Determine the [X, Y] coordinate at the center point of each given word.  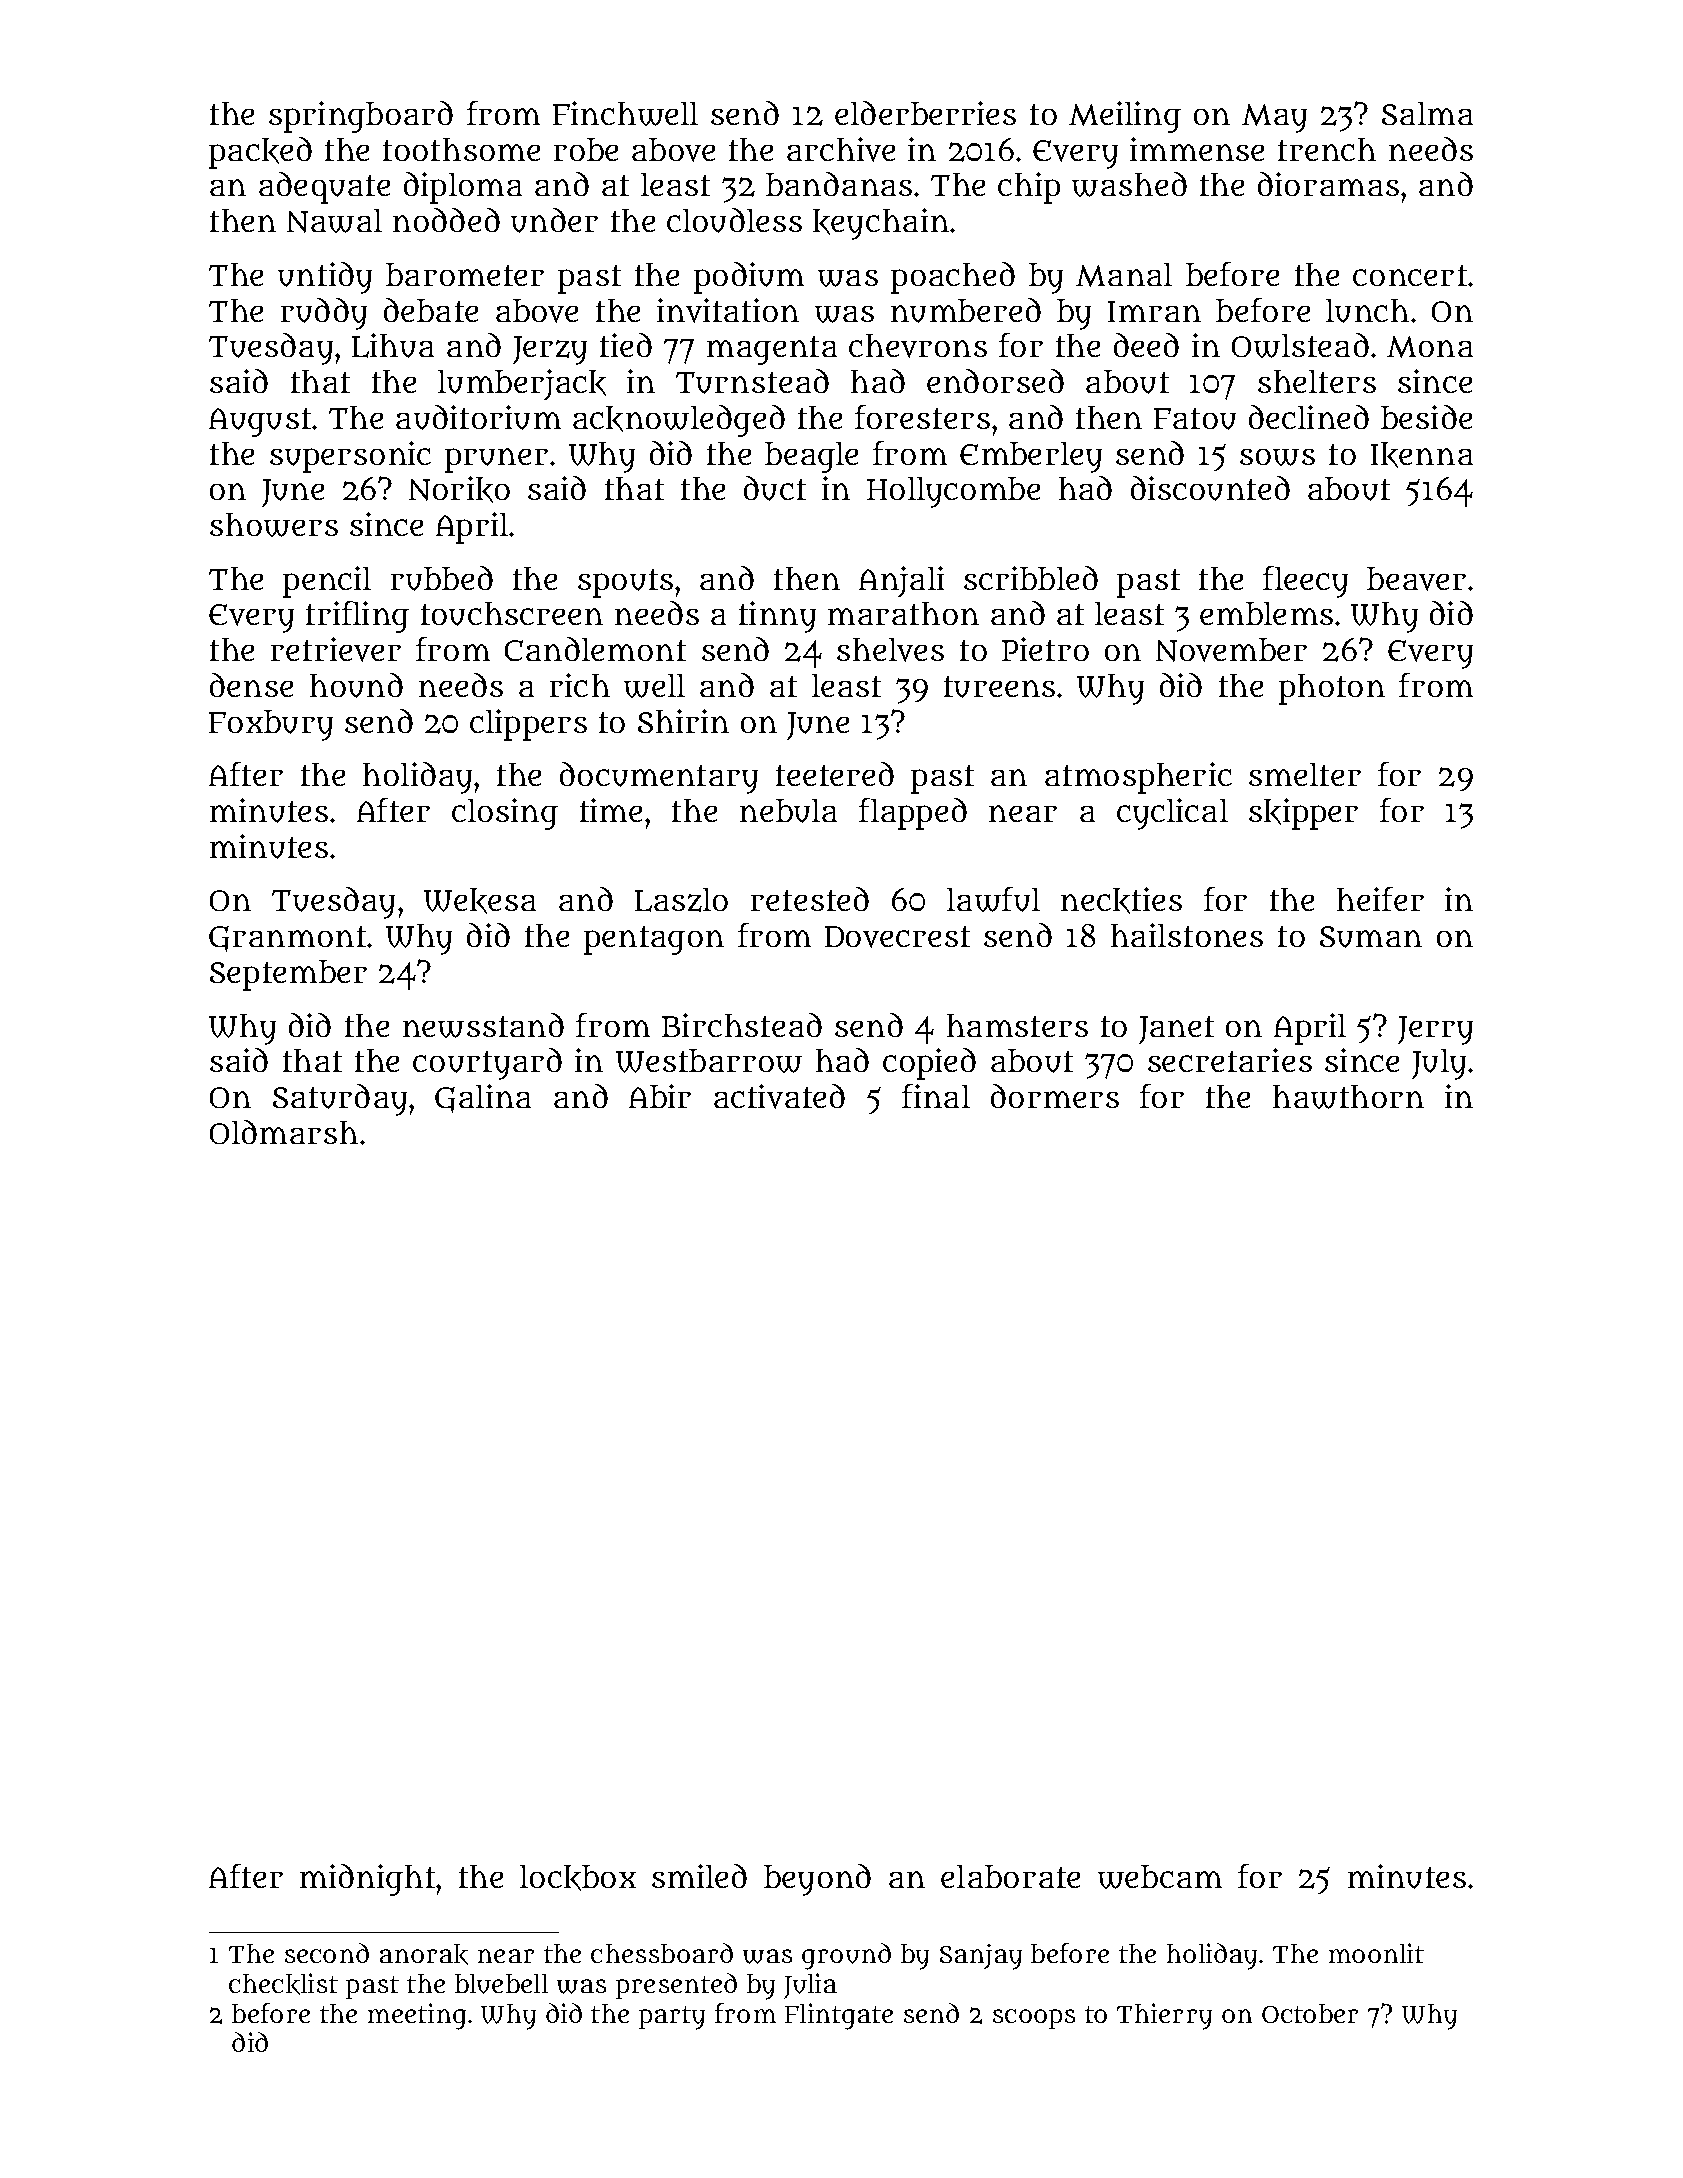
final [936, 1096]
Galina [483, 1098]
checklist [283, 1984]
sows [1277, 457]
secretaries [1230, 1060]
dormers [1055, 1096]
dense [251, 685]
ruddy [324, 314]
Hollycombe [953, 492]
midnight [367, 1880]
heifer [1380, 899]
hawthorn [1348, 1097]
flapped [913, 814]
